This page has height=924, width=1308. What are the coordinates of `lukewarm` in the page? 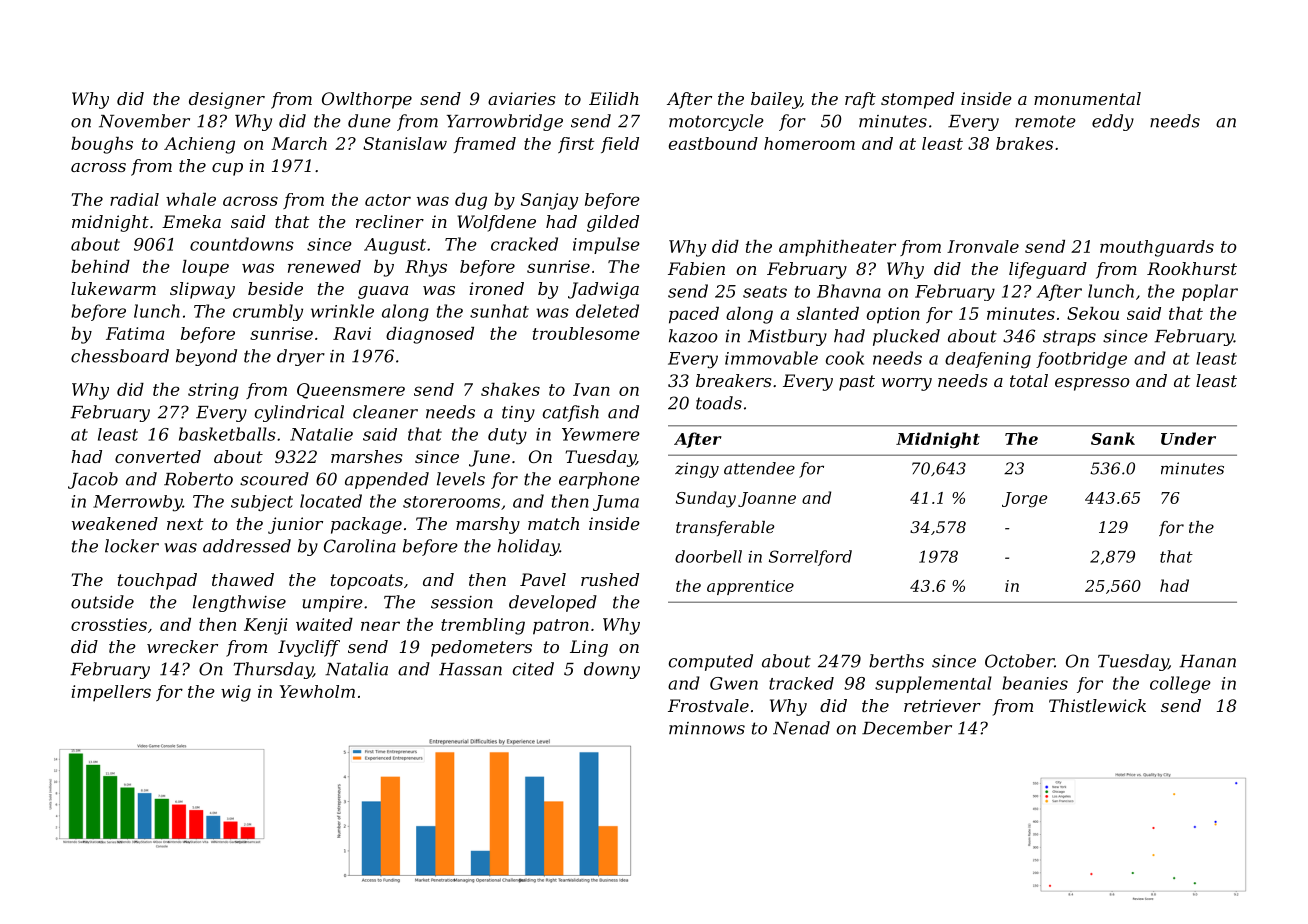 It's located at (113, 288).
